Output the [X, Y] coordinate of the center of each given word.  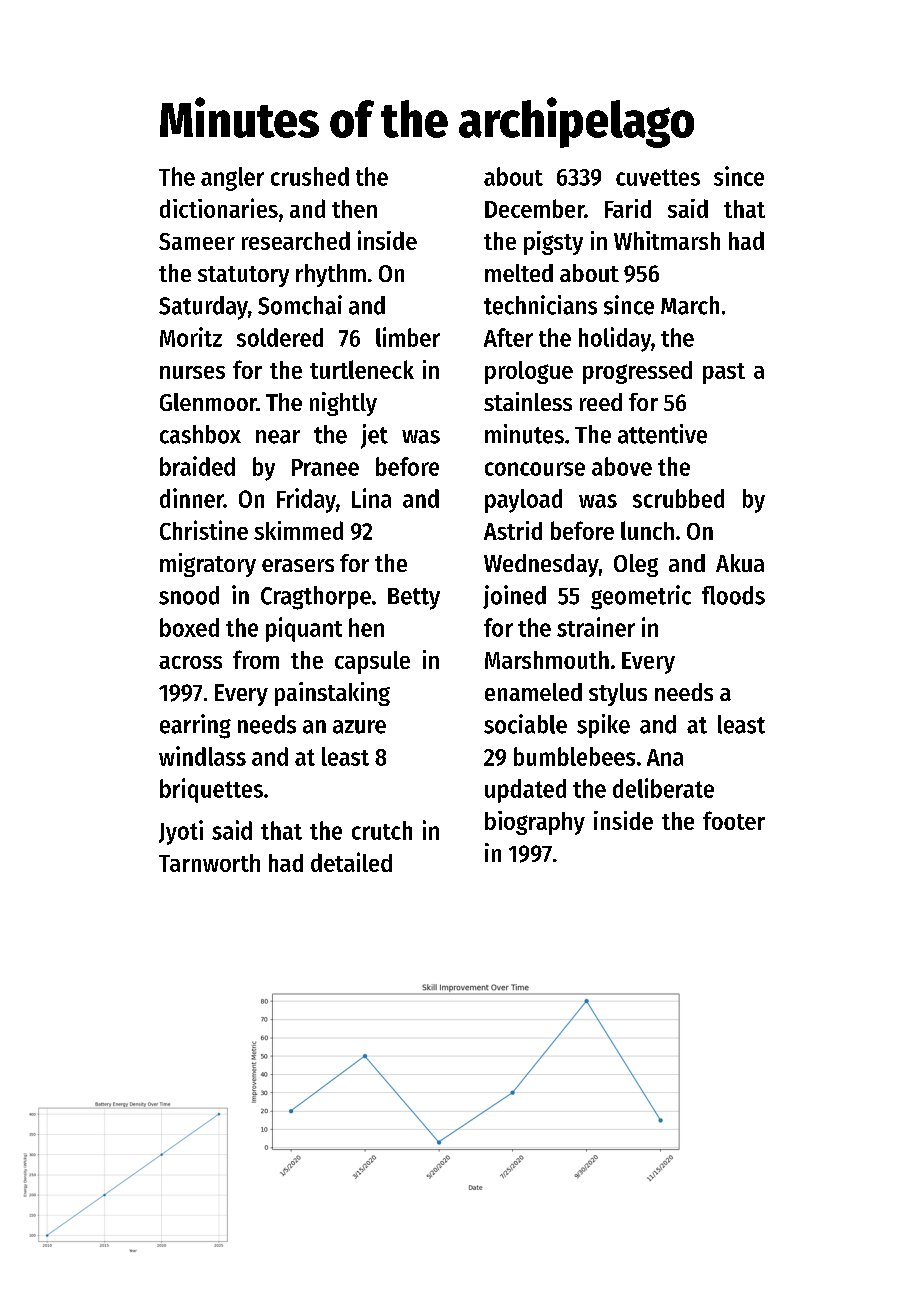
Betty [414, 599]
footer [734, 820]
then [354, 209]
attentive [662, 434]
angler [232, 179]
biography [535, 823]
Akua [740, 563]
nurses [192, 372]
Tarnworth [209, 863]
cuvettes [658, 177]
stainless [528, 401]
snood [189, 595]
